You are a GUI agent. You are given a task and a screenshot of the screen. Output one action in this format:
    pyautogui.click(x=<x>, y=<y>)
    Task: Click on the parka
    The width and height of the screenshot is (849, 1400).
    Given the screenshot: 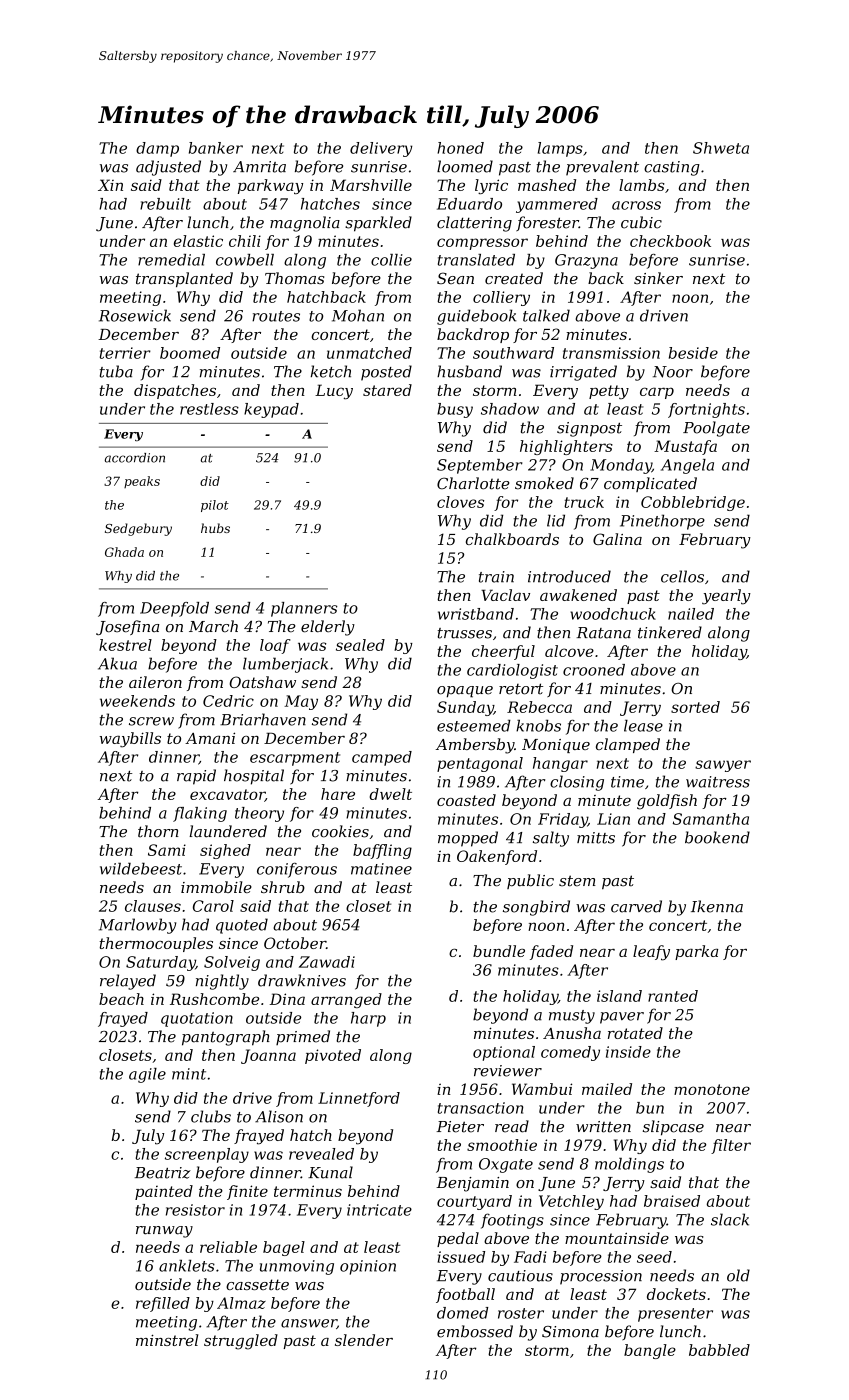 What is the action you would take?
    pyautogui.click(x=696, y=952)
